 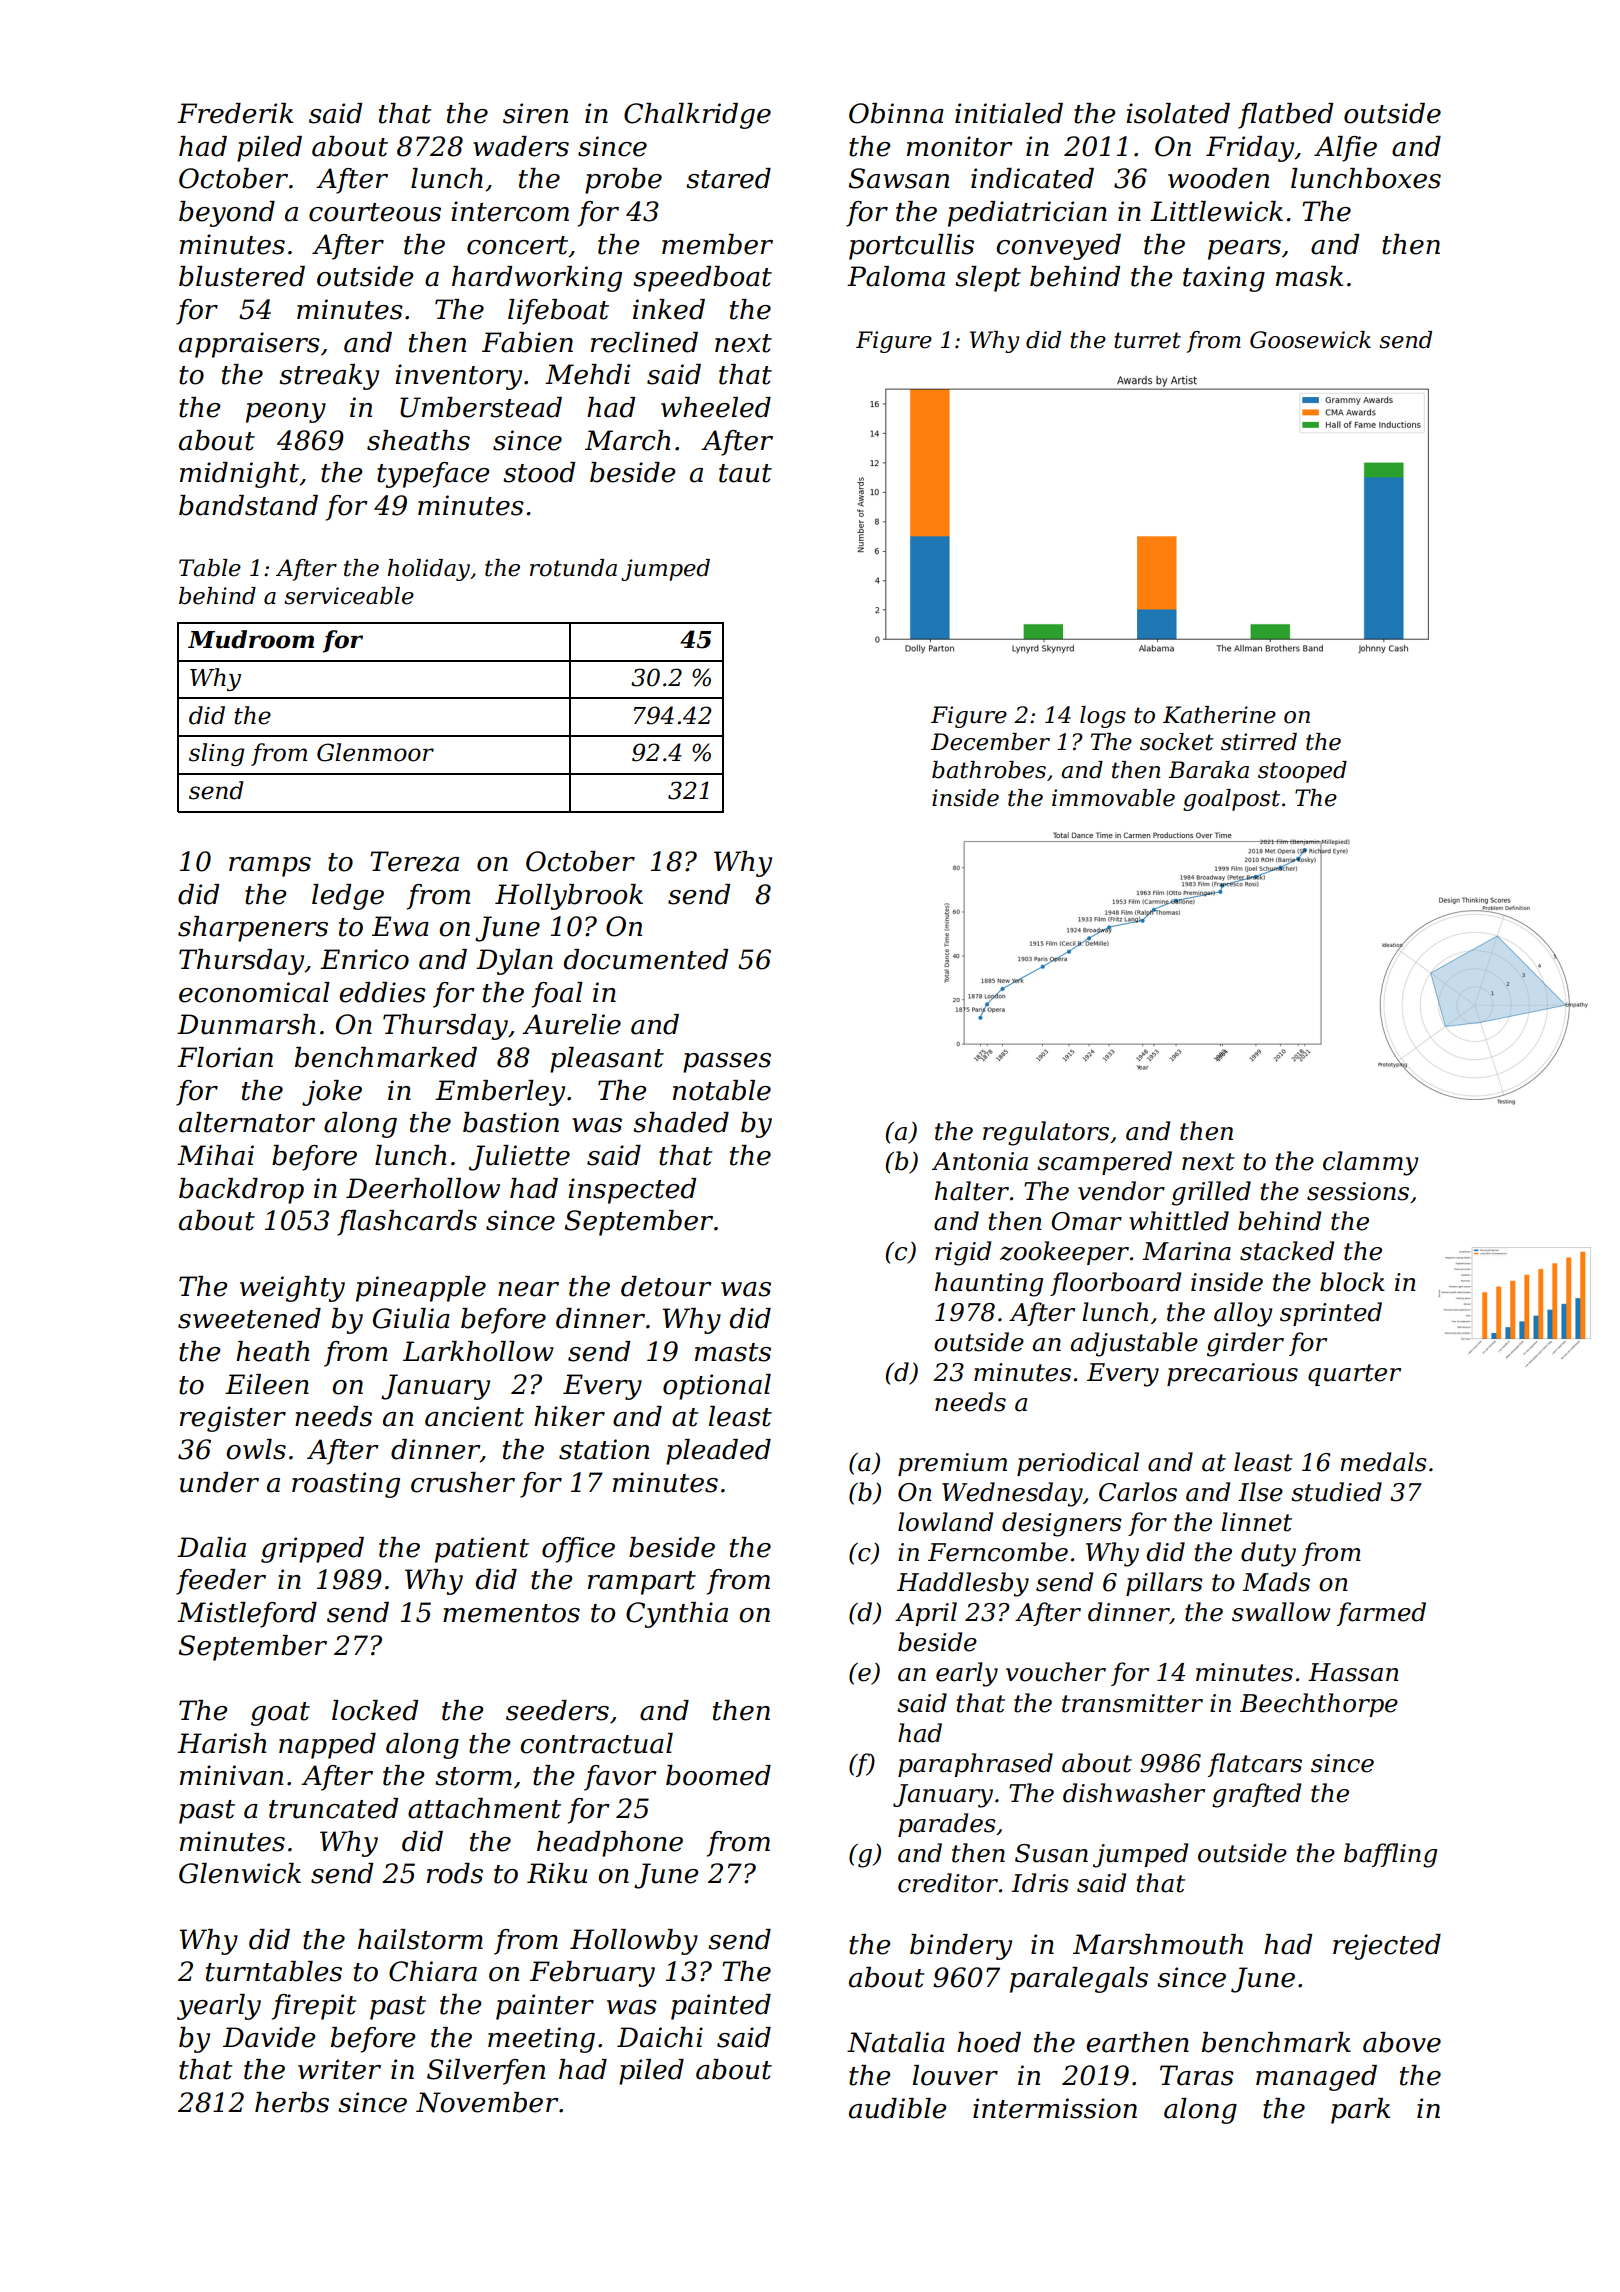 What do you see at coordinates (251, 639) in the document?
I see `Mudroom` at bounding box center [251, 639].
